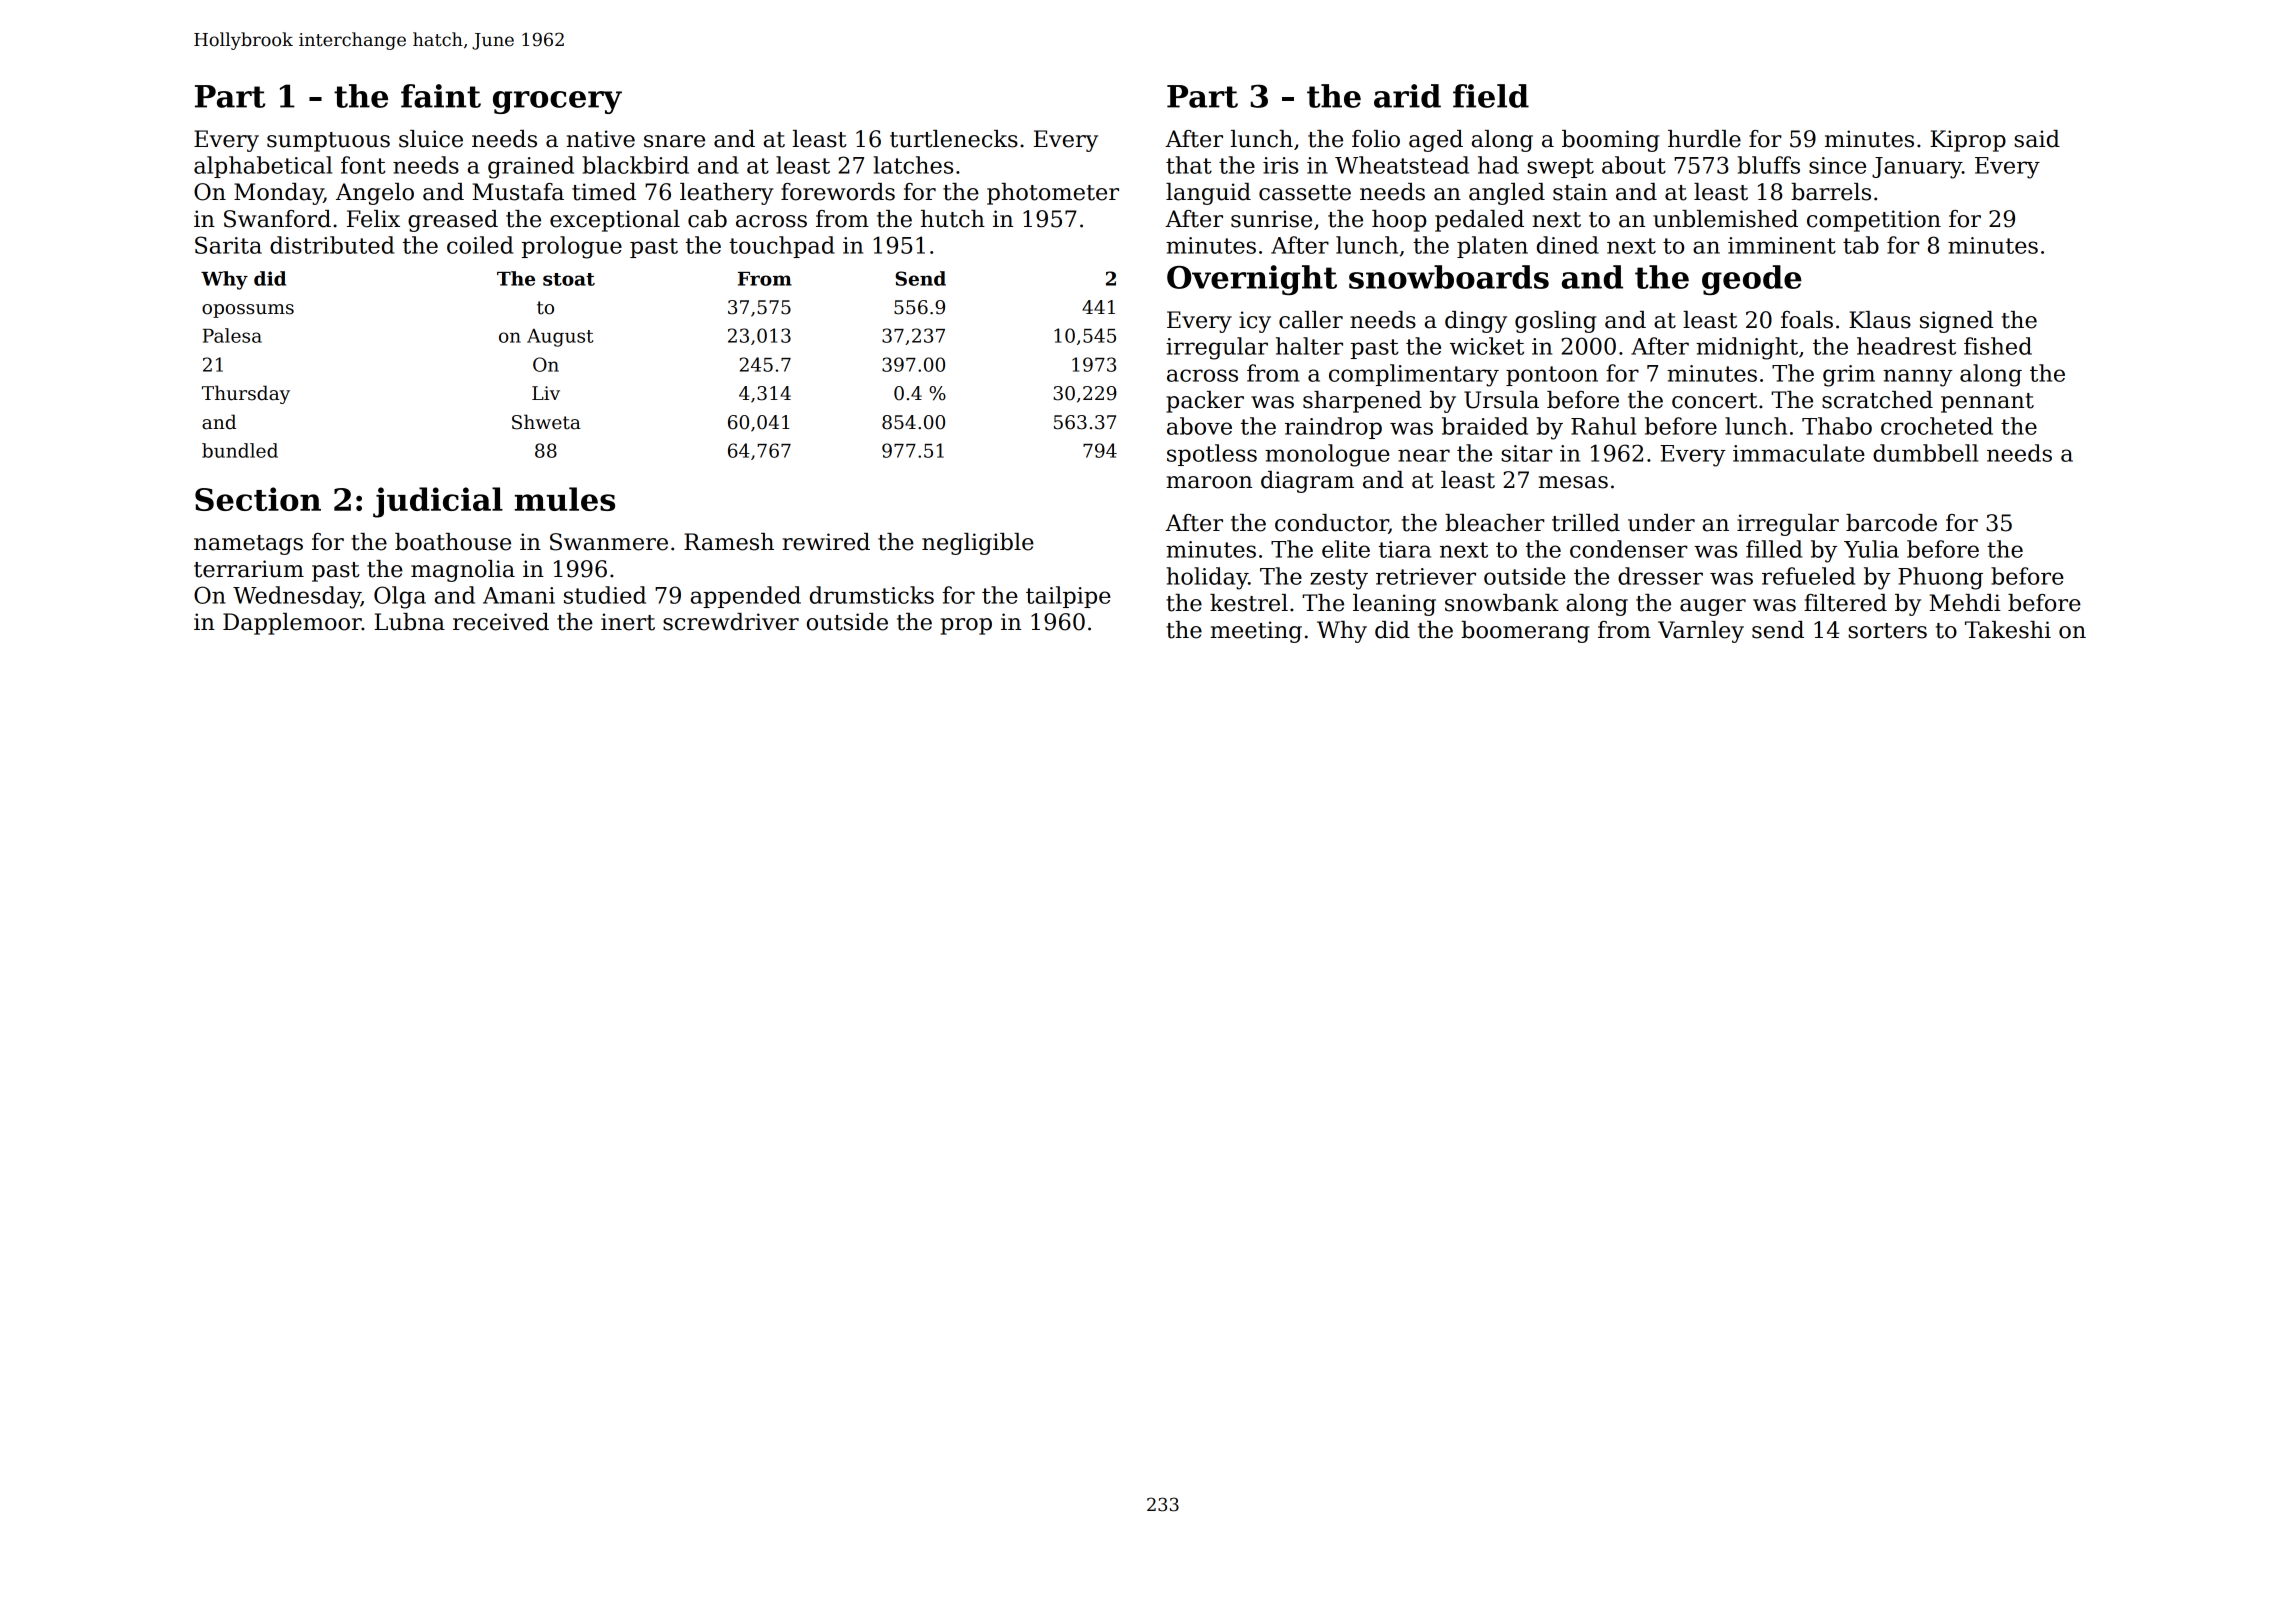  What do you see at coordinates (1332, 524) in the document?
I see `conductor` at bounding box center [1332, 524].
